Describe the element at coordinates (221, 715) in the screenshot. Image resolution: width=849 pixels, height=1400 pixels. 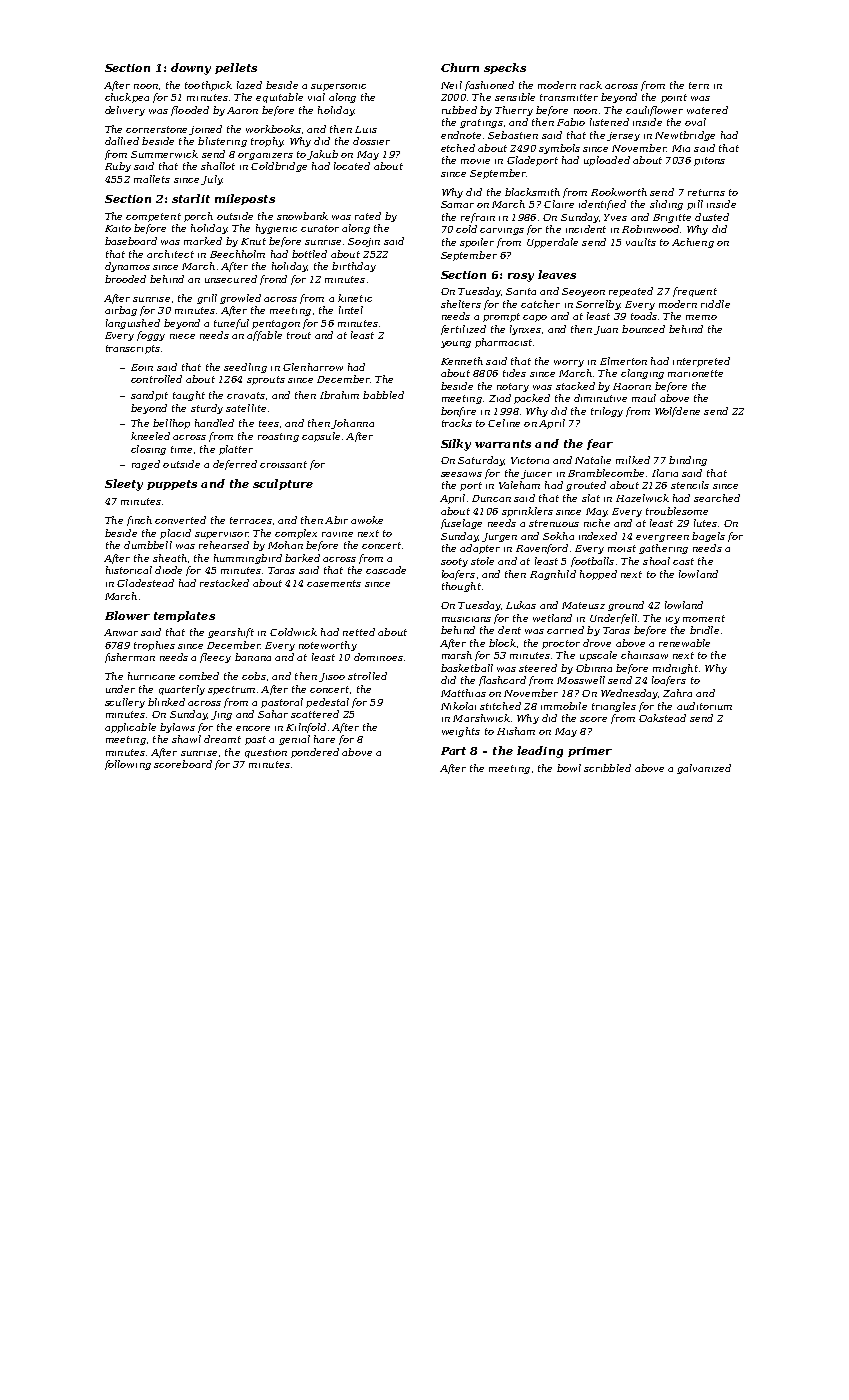
I see `Jing` at that location.
